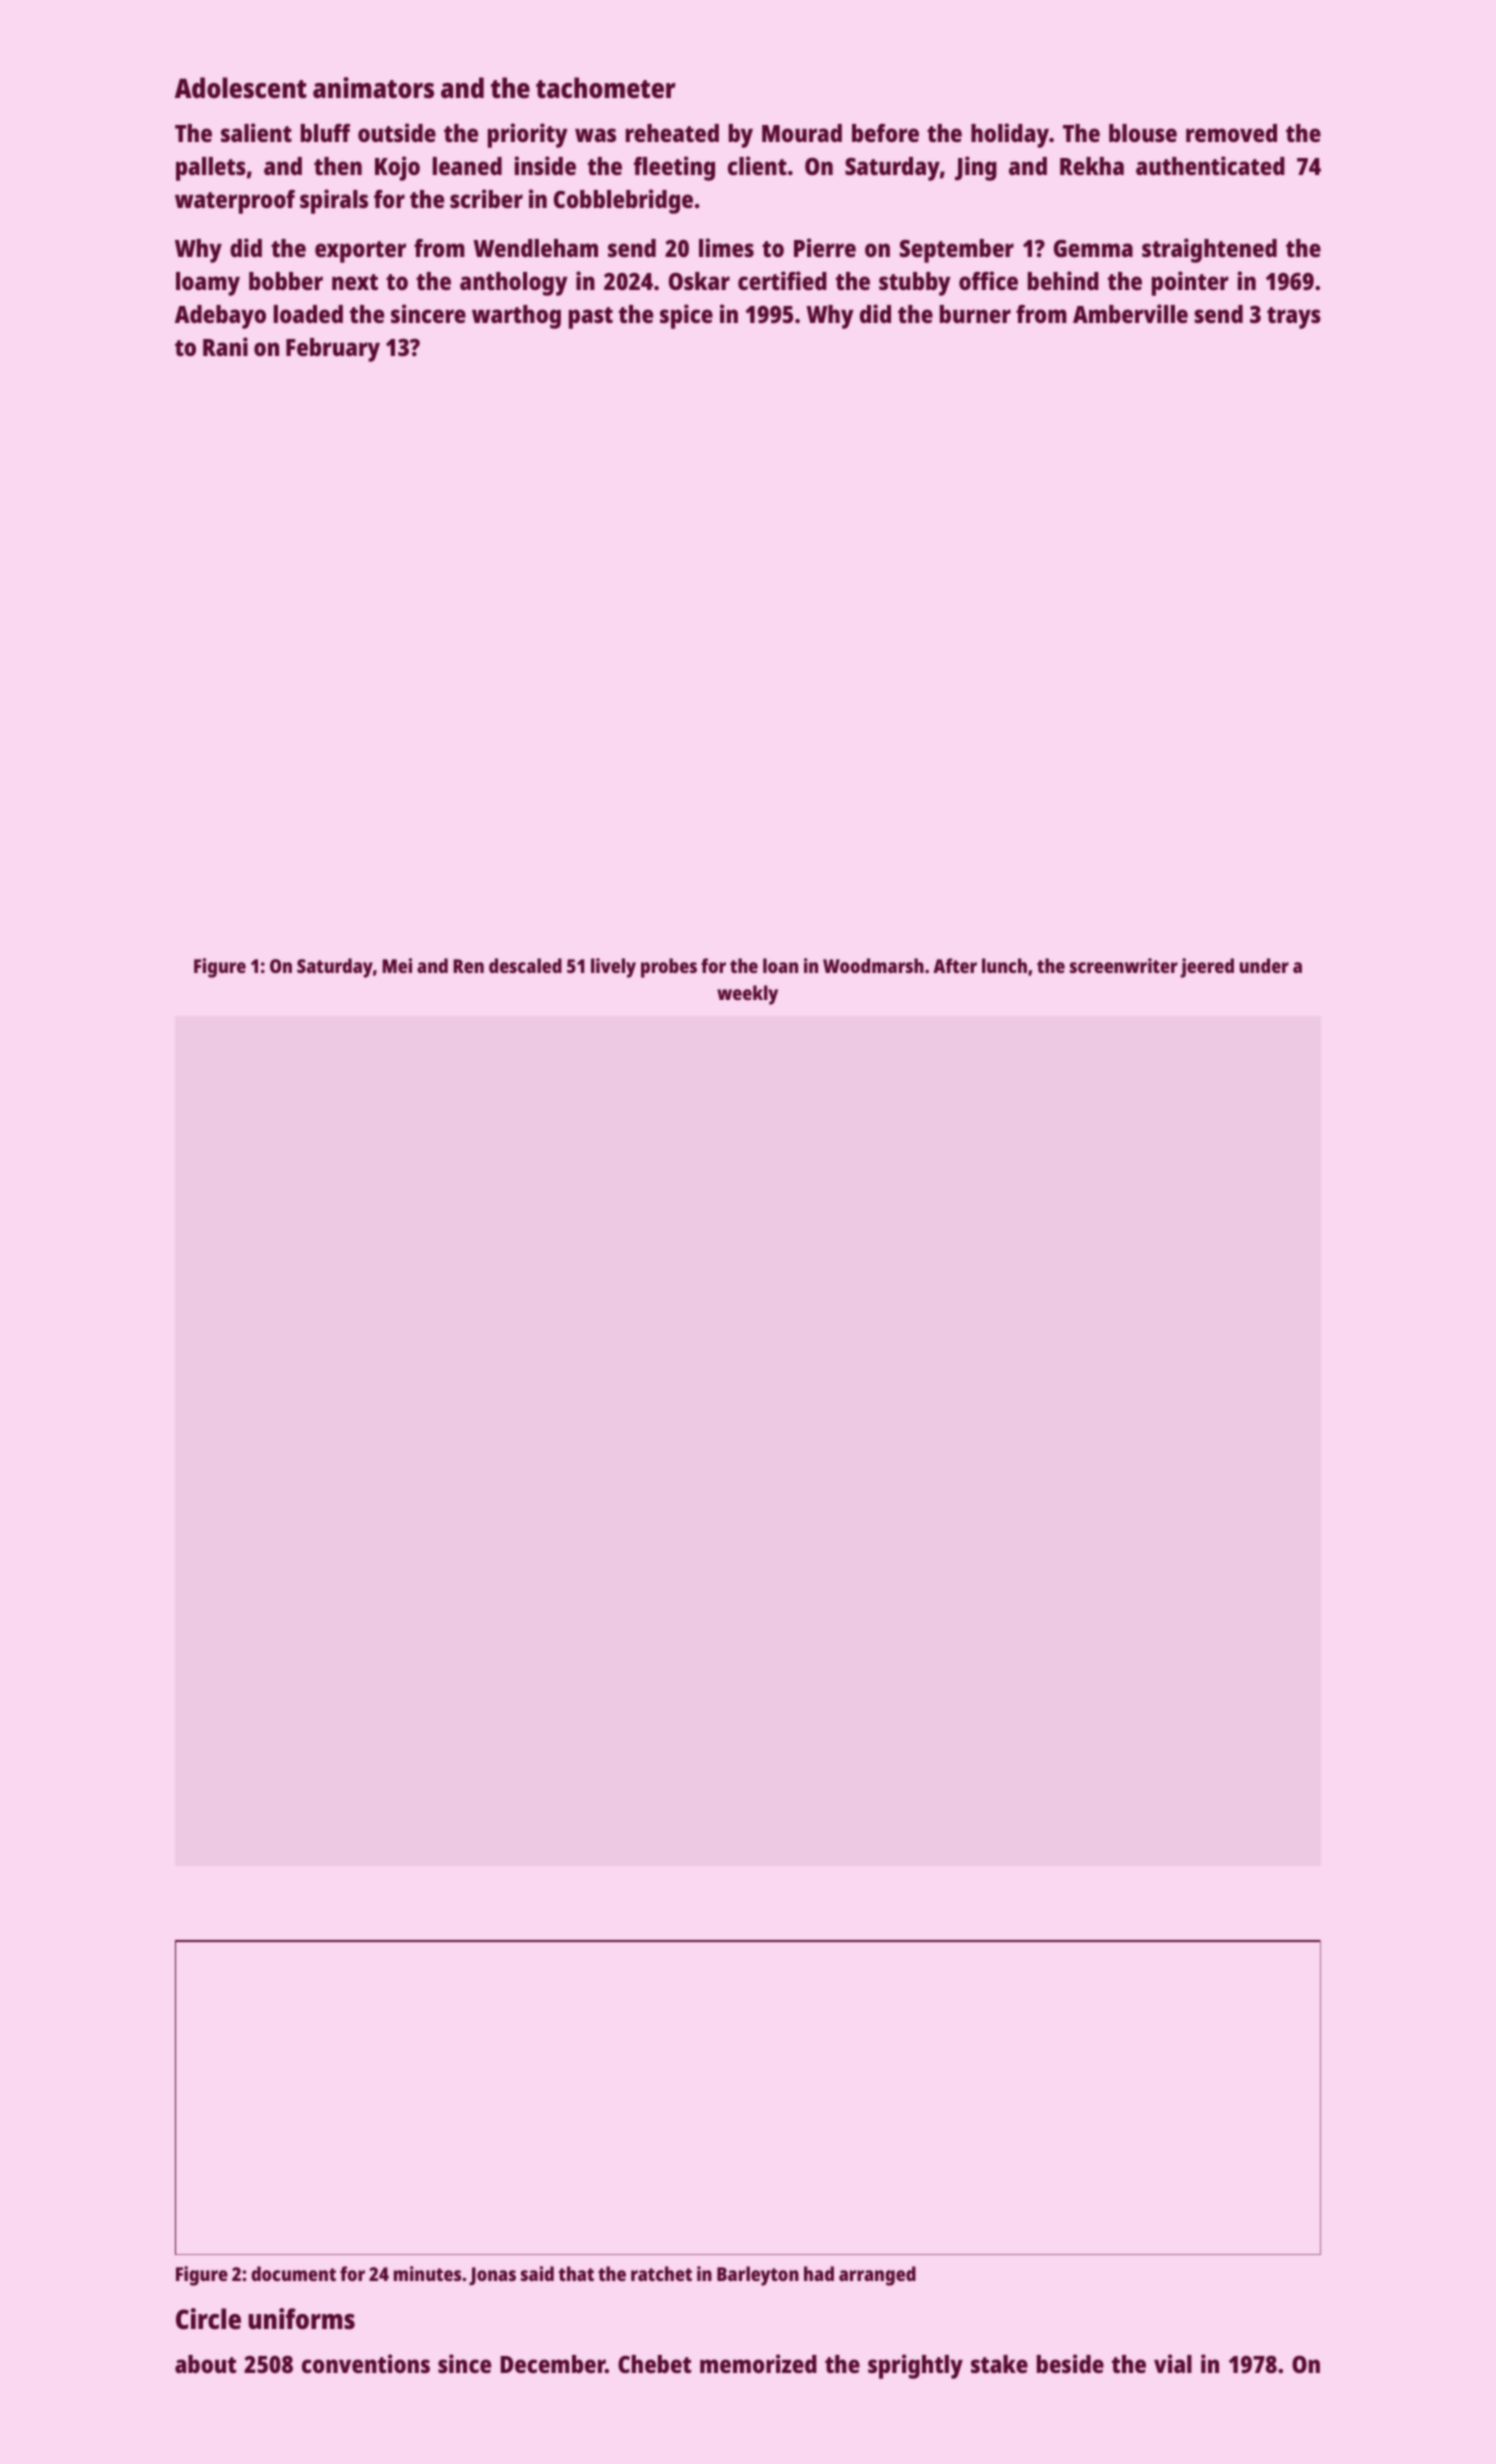 The height and width of the screenshot is (2464, 1496). Describe the element at coordinates (606, 88) in the screenshot. I see `tachometer` at that location.
